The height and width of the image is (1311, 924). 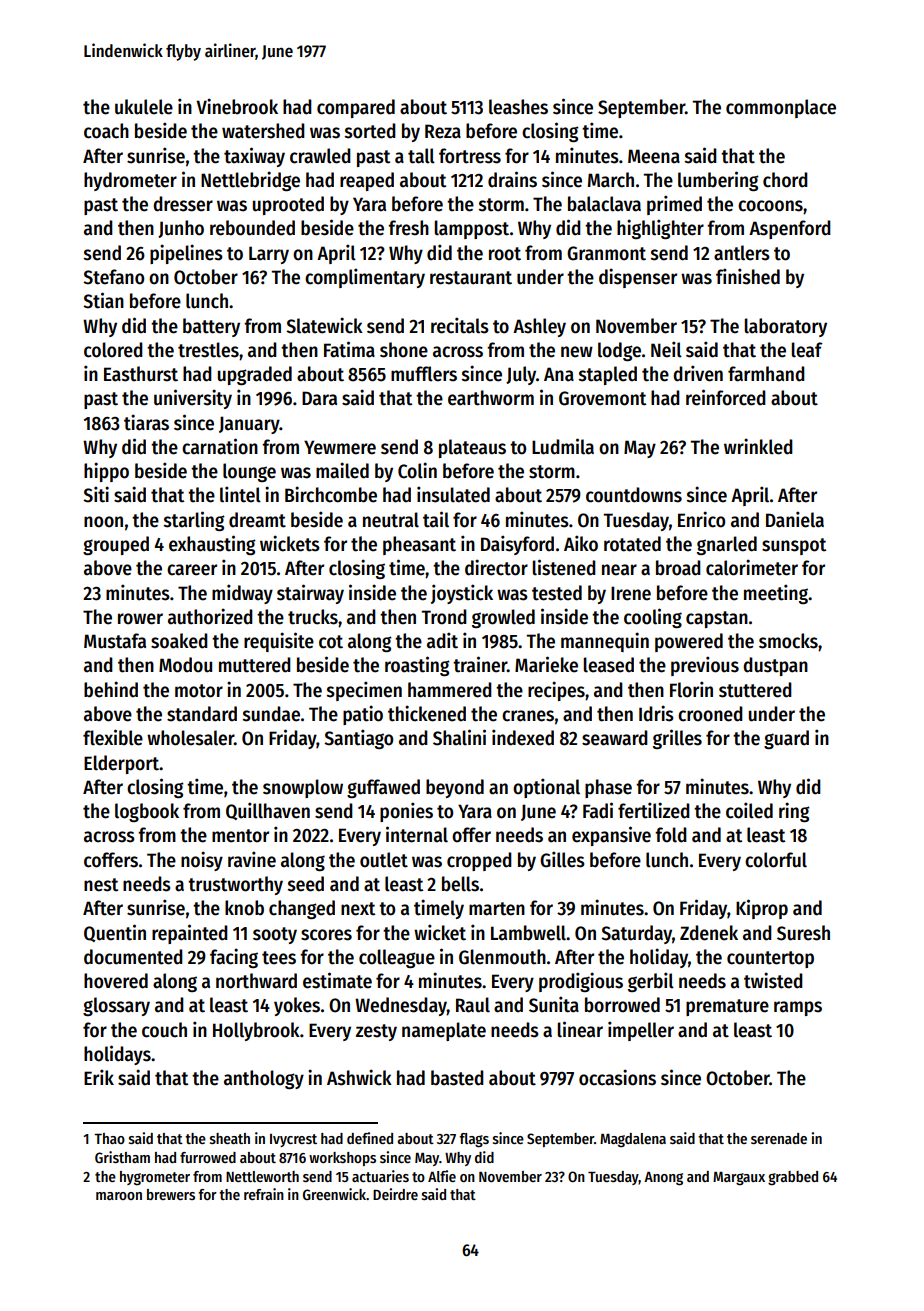 What do you see at coordinates (391, 520) in the image?
I see `neutral` at bounding box center [391, 520].
